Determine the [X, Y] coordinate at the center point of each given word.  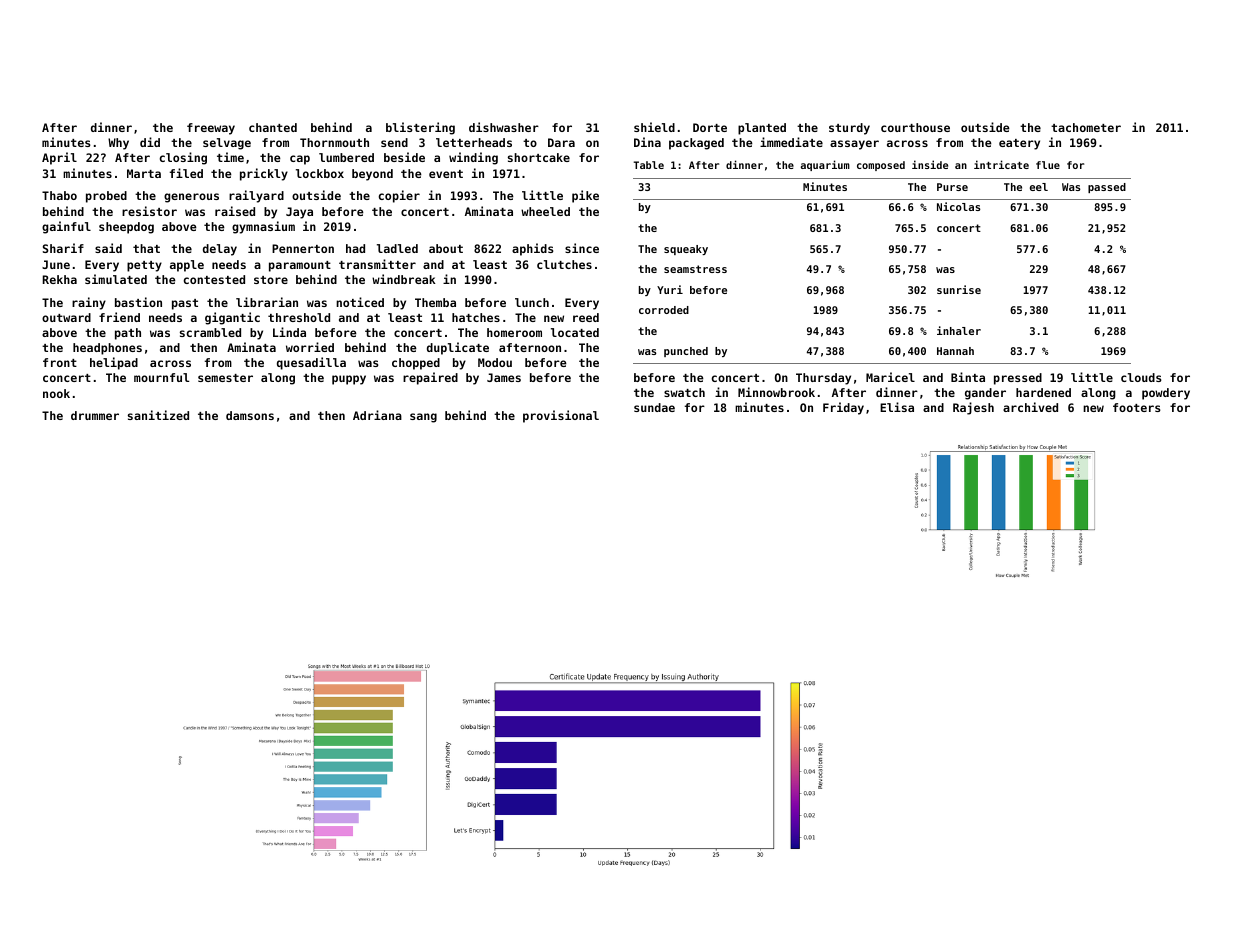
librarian [267, 302]
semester [225, 378]
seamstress [695, 269]
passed [1107, 188]
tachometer [1086, 127]
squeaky [686, 250]
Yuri [670, 289]
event [446, 174]
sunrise [959, 289]
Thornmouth [334, 142]
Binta [968, 377]
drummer [95, 415]
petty [144, 266]
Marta [144, 173]
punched [686, 352]
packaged [696, 144]
